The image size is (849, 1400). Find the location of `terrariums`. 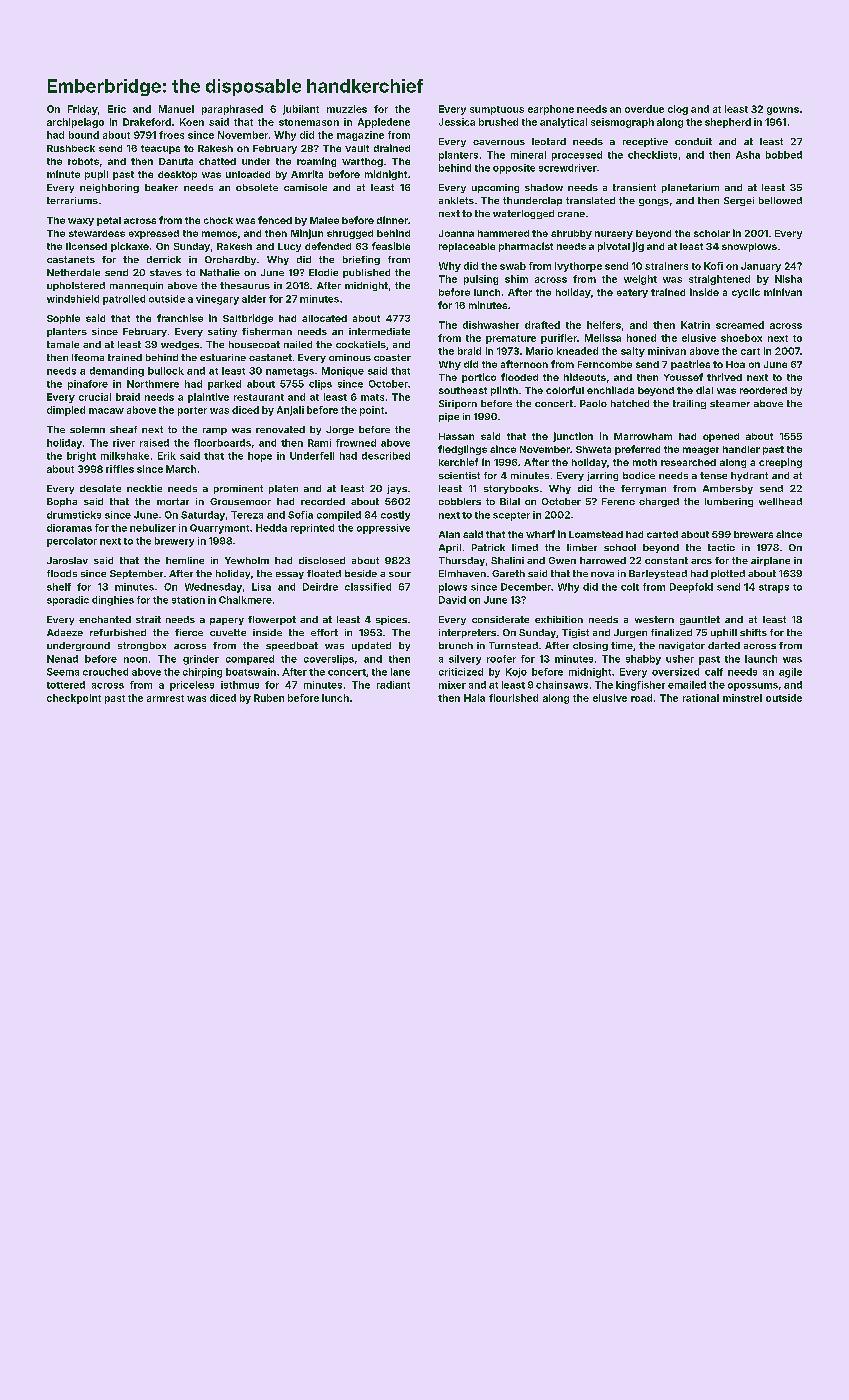

terrariums is located at coordinates (72, 200).
